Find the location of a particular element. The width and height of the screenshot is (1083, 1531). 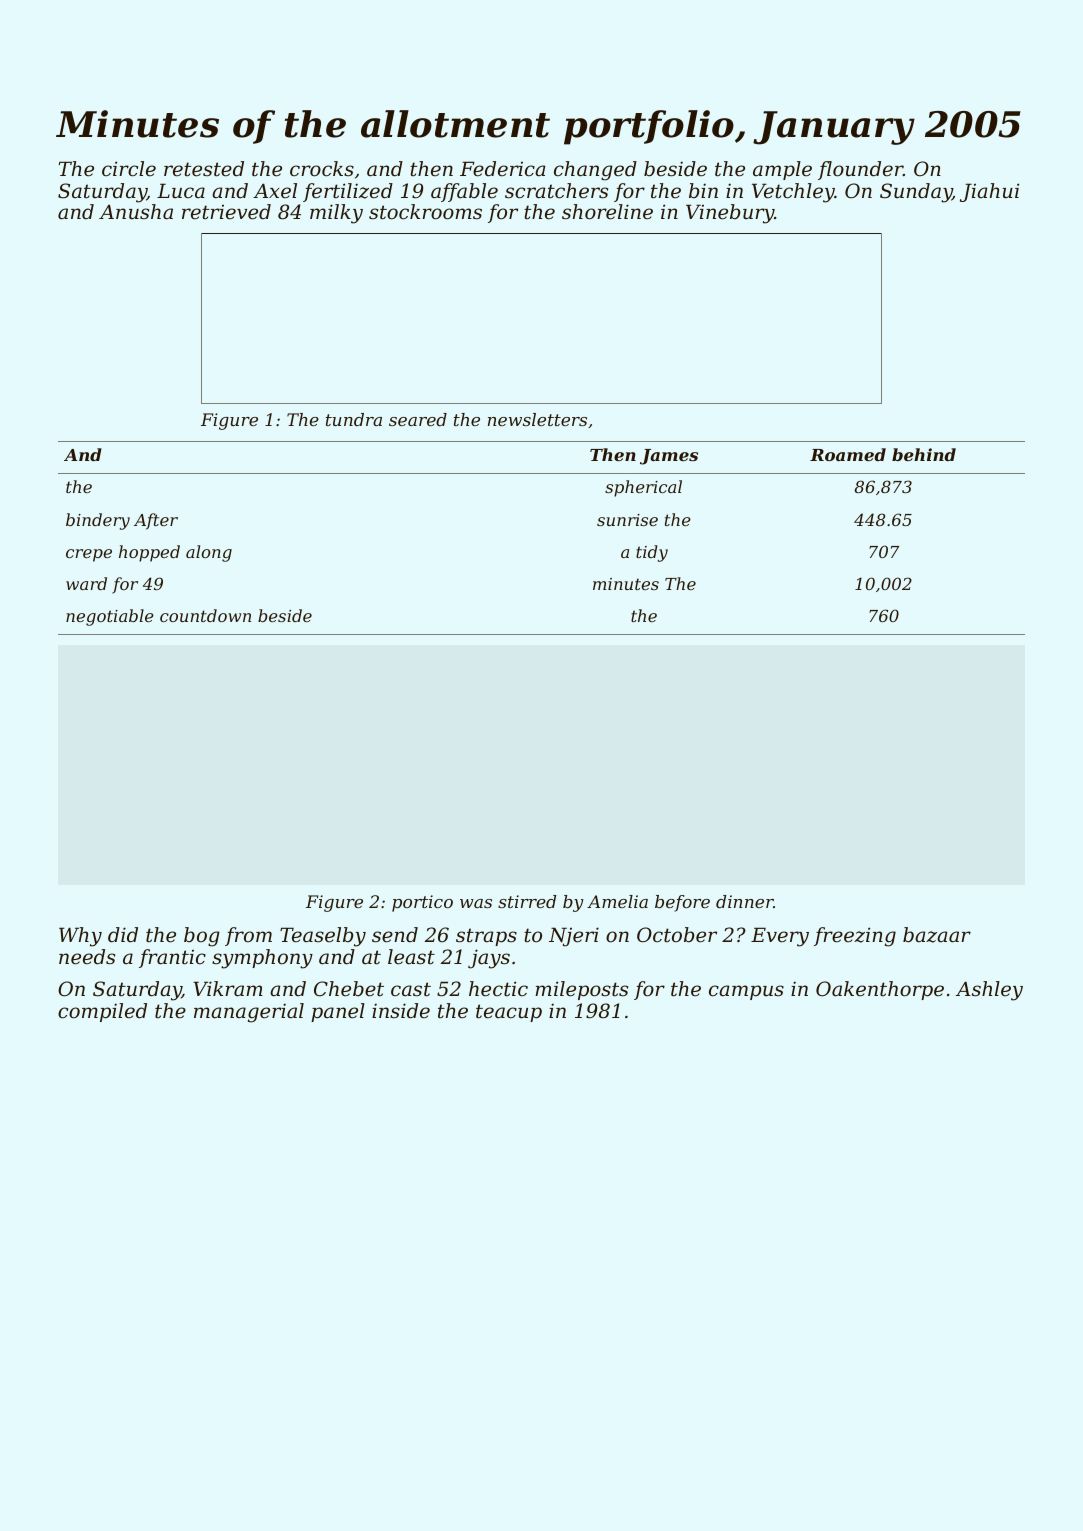

Sunday is located at coordinates (916, 193).
